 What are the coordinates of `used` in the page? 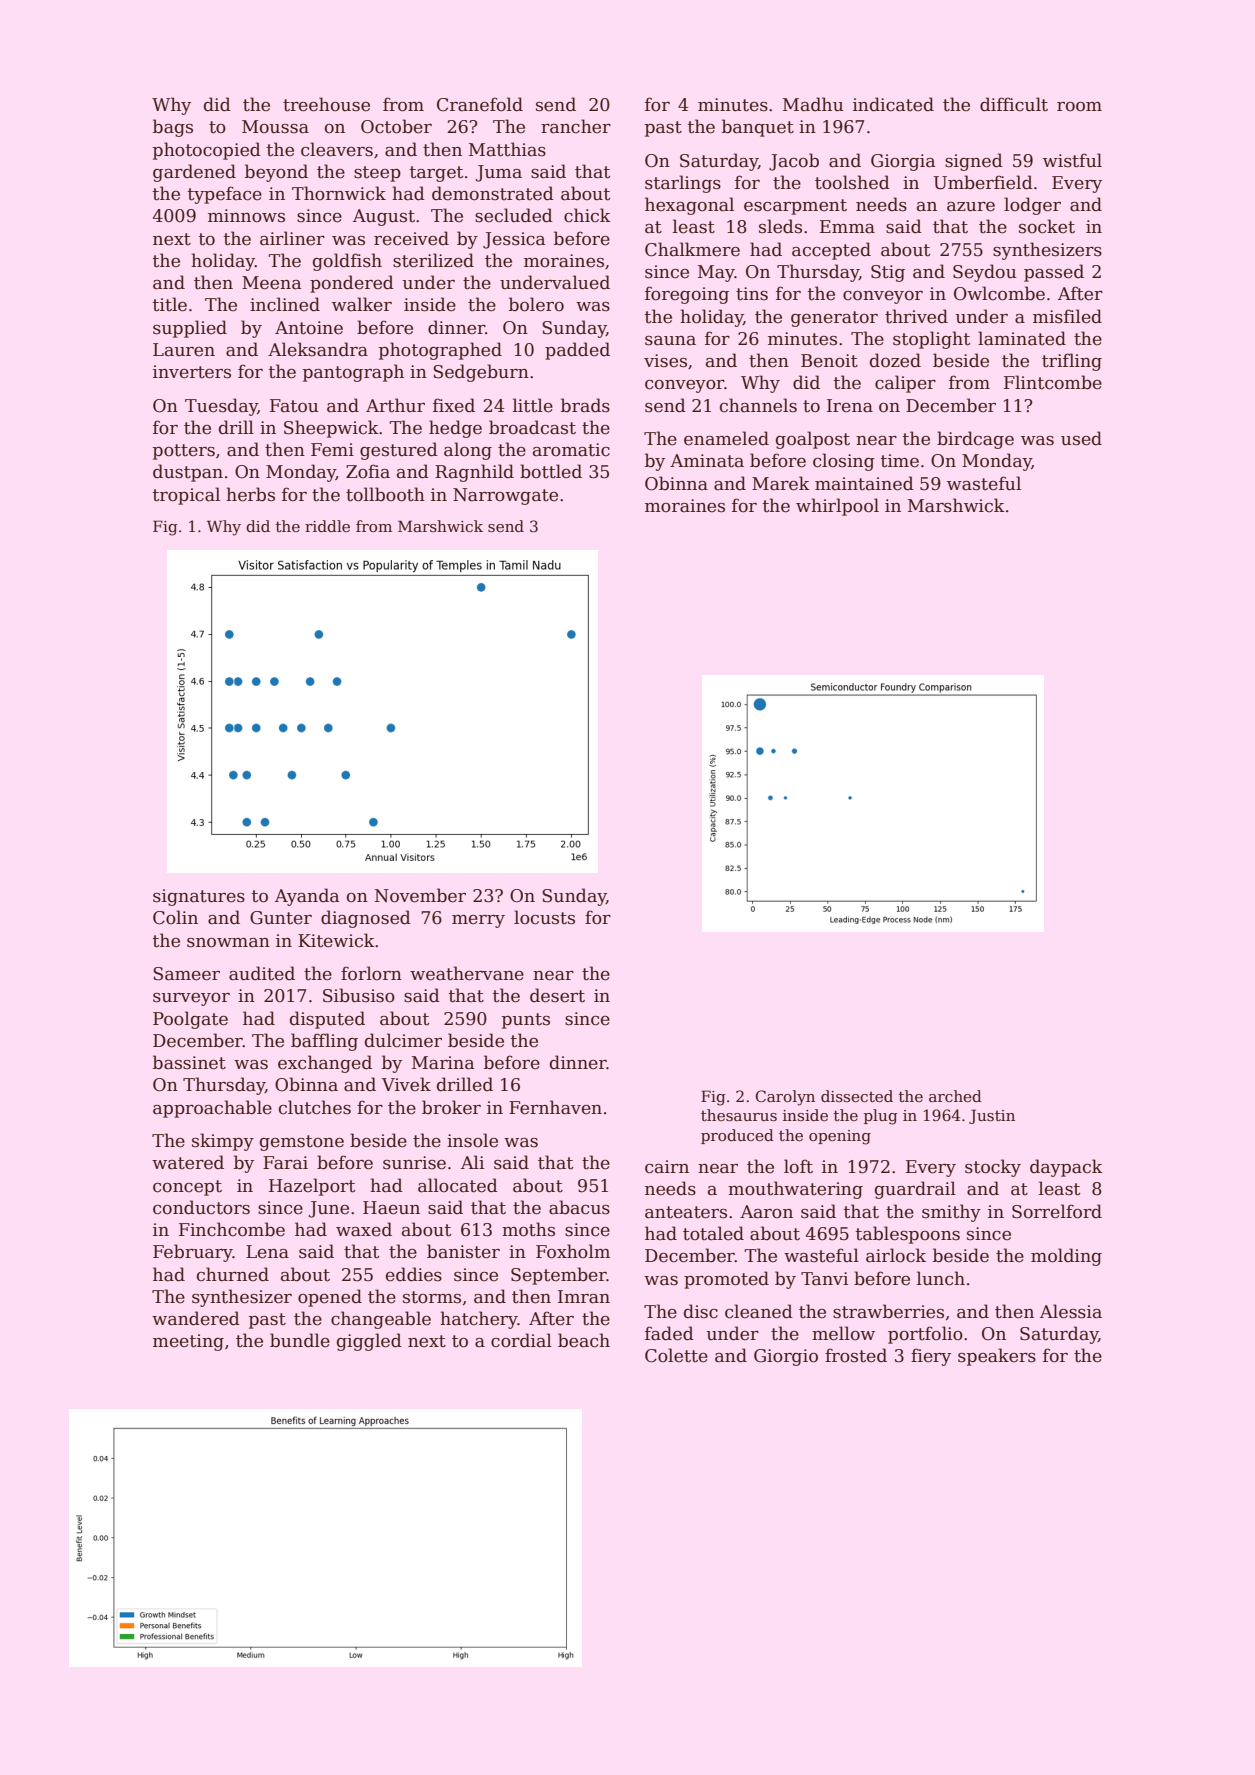 It's located at (1081, 438).
